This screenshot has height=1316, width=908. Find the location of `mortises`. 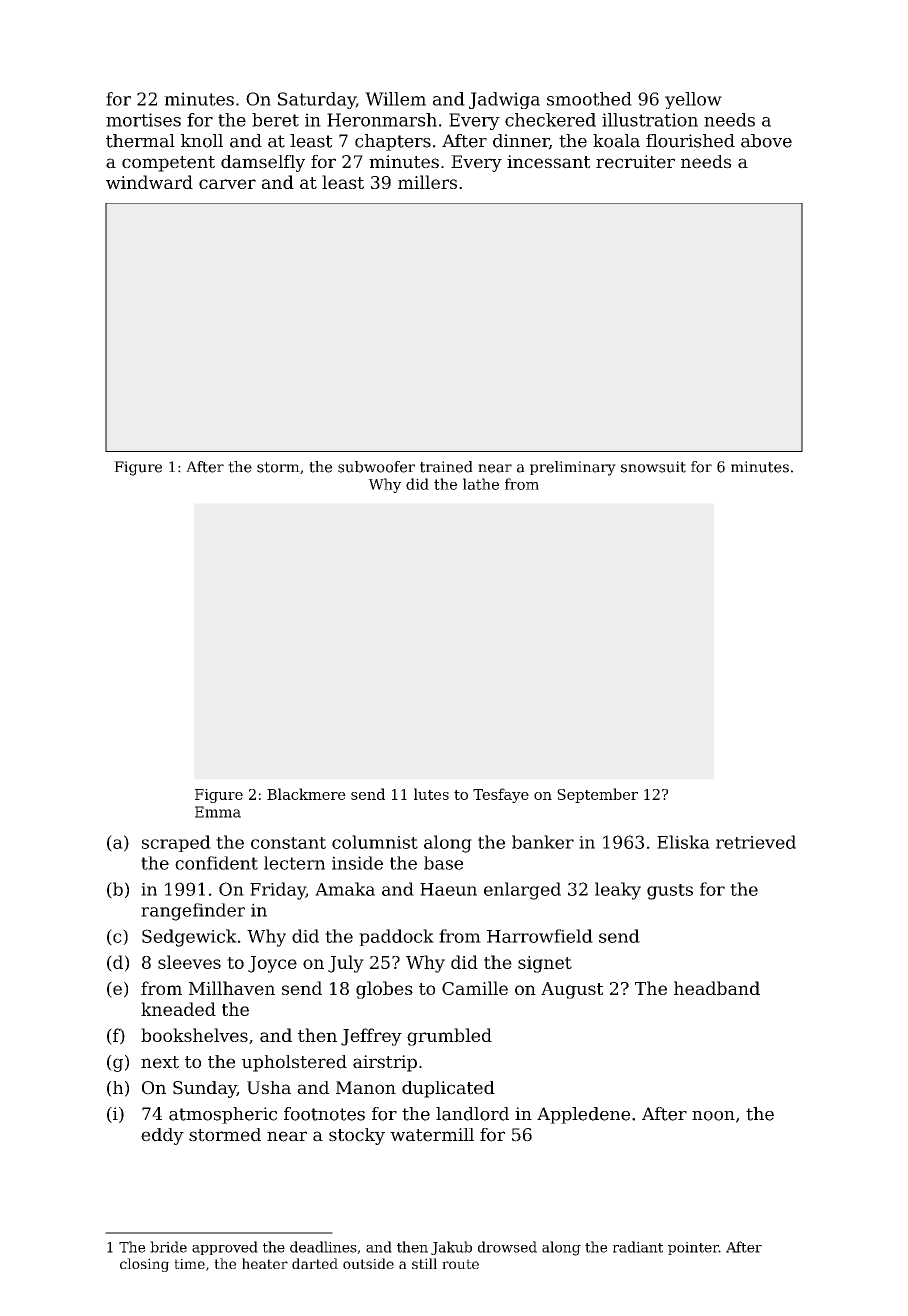

mortises is located at coordinates (143, 120).
